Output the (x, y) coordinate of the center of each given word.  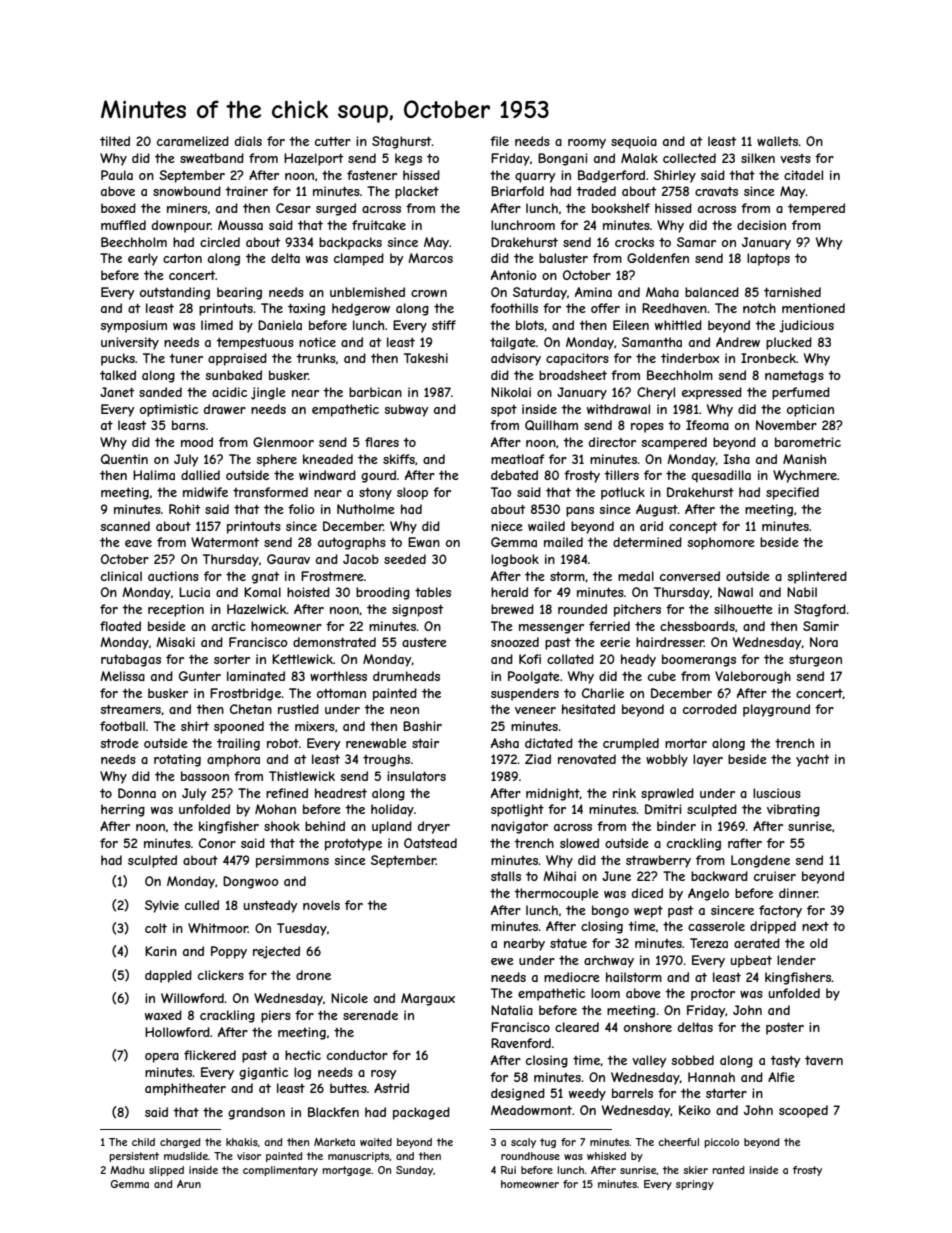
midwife (205, 492)
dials (248, 141)
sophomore (721, 543)
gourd (378, 476)
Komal (262, 592)
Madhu (127, 1170)
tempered (816, 209)
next (815, 926)
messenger (551, 629)
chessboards (697, 626)
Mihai (559, 876)
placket (417, 192)
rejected (276, 952)
